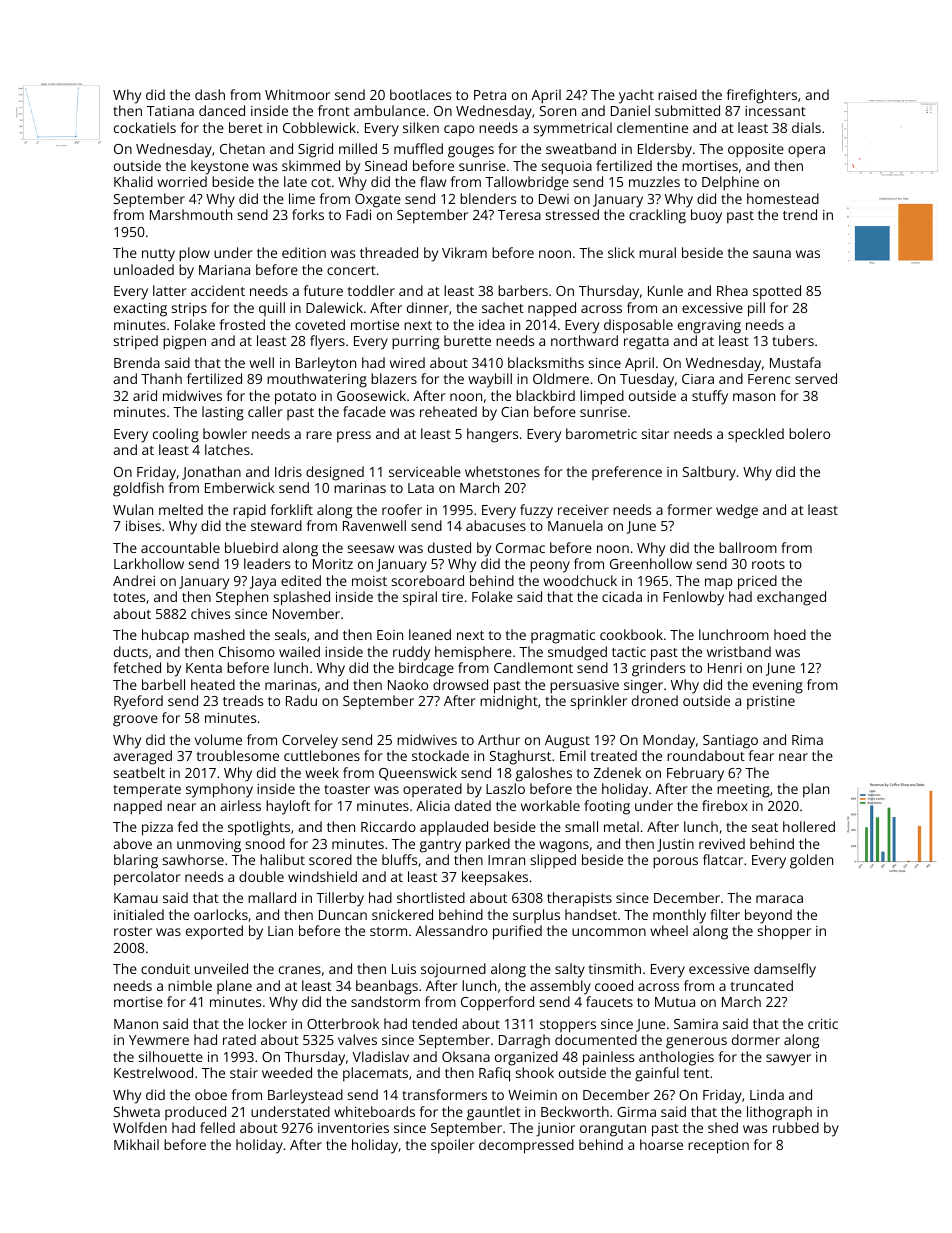 The height and width of the image is (1233, 952). Describe the element at coordinates (170, 290) in the image. I see `latter` at that location.
